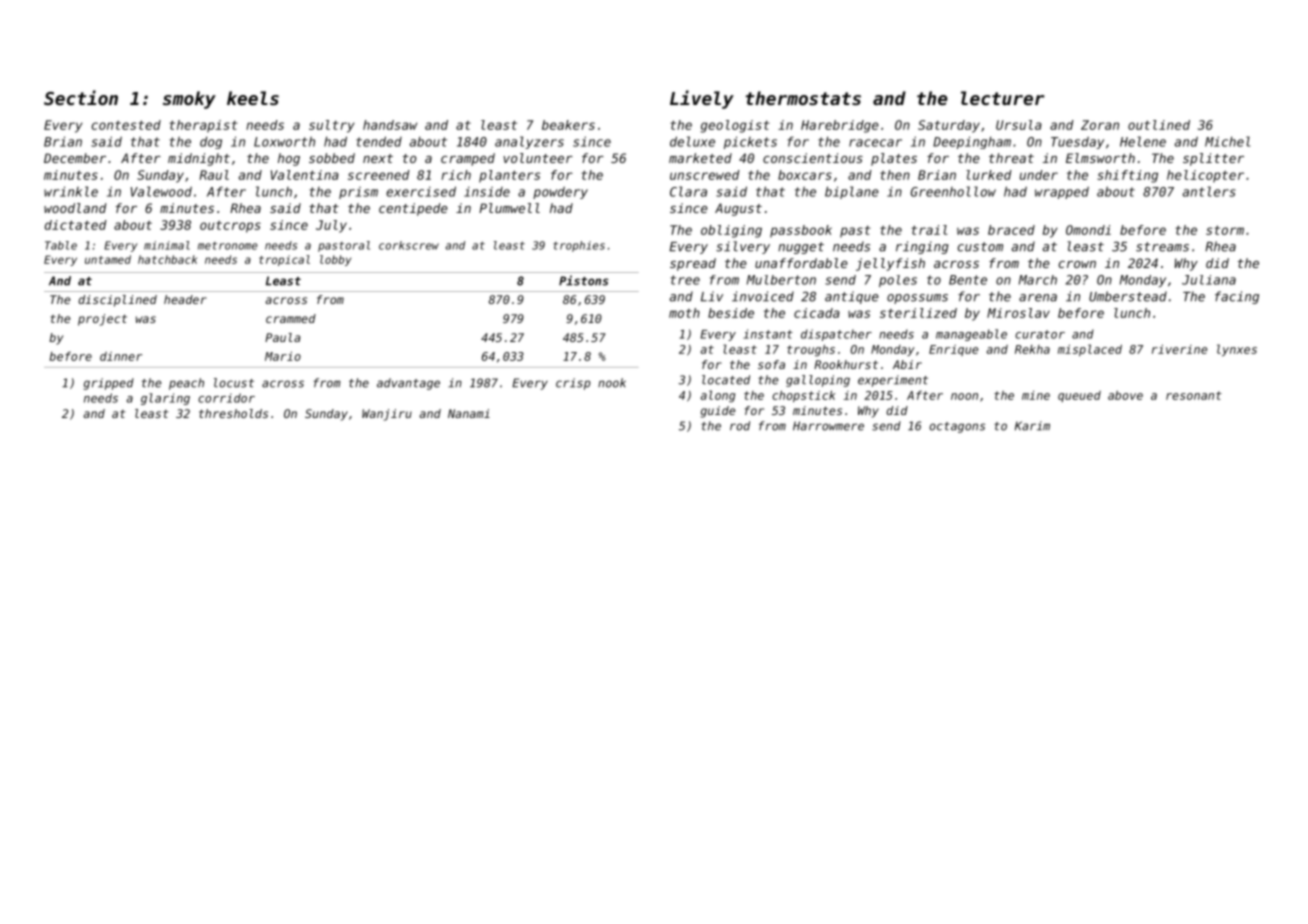 Image resolution: width=1308 pixels, height=924 pixels. Describe the element at coordinates (803, 396) in the screenshot. I see `chopstick` at that location.
